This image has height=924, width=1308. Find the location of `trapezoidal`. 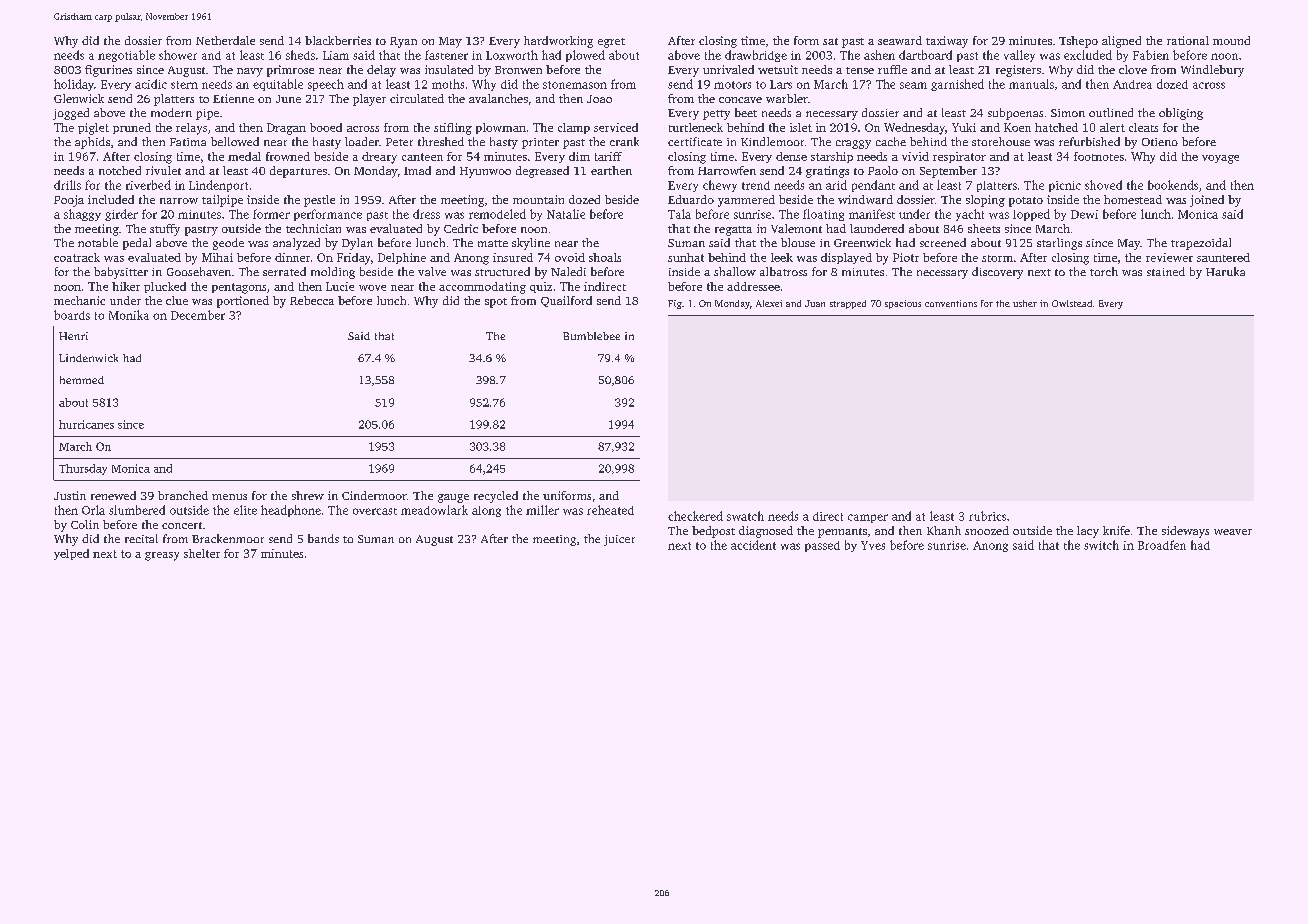

trapezoidal is located at coordinates (1201, 244).
